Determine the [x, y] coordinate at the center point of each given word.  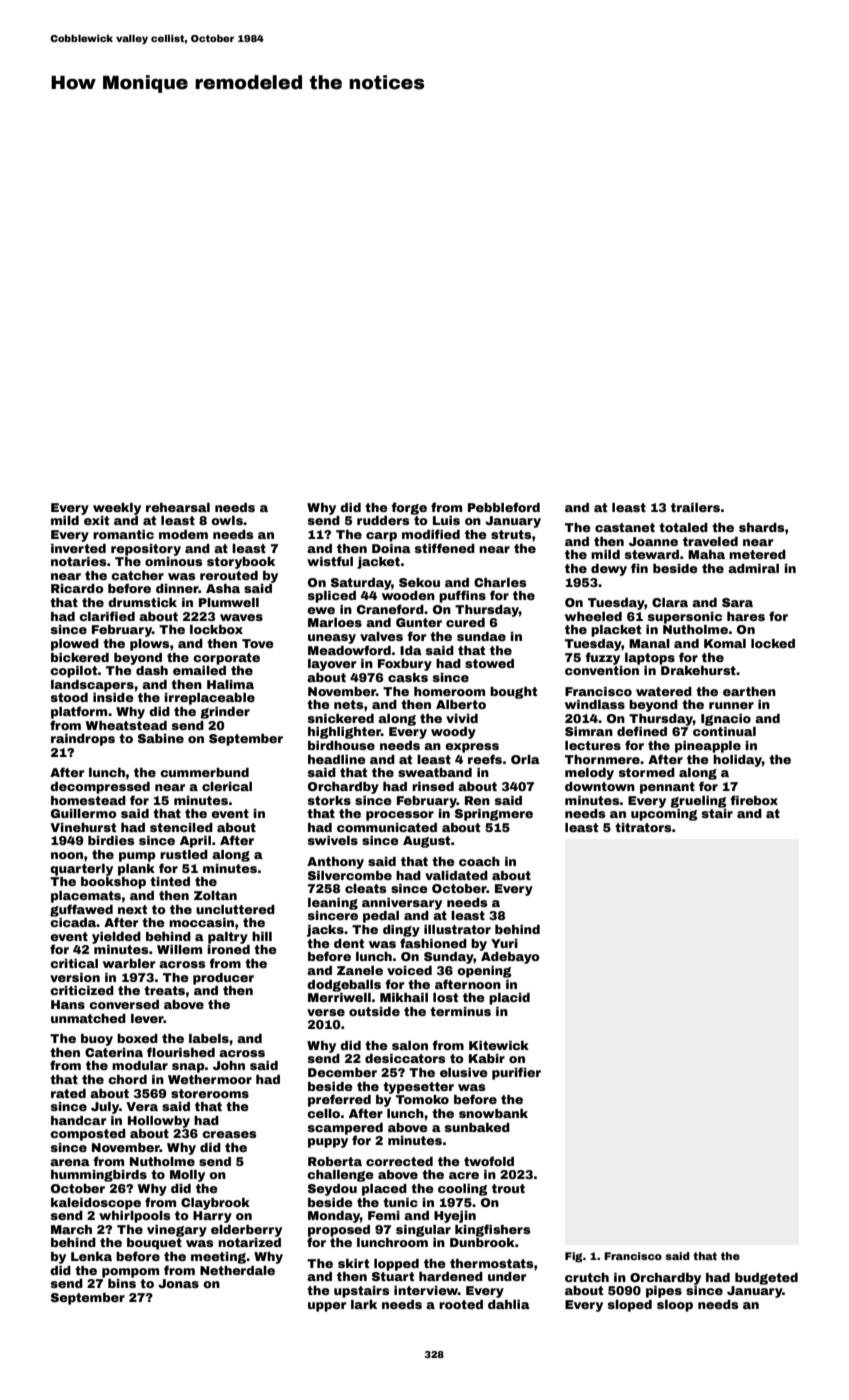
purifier [516, 1073]
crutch [587, 1277]
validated [456, 875]
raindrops [83, 740]
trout [508, 1188]
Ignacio [726, 720]
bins [122, 1283]
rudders [383, 520]
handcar [79, 1120]
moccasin [201, 922]
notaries [79, 561]
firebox [754, 800]
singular [423, 1231]
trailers [695, 507]
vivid [462, 718]
